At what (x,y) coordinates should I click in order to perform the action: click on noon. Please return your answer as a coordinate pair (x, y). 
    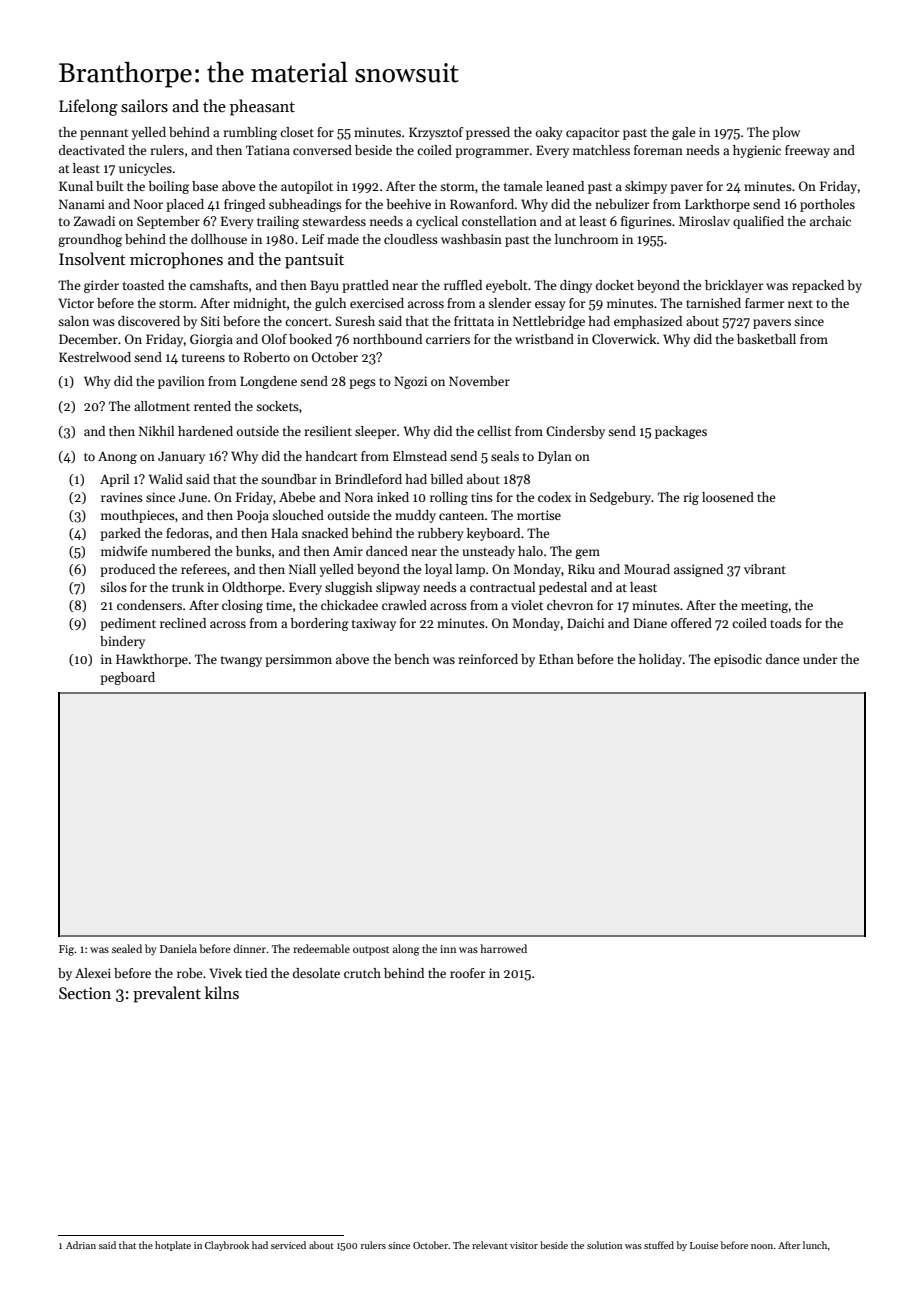
    Looking at the image, I should click on (762, 1246).
